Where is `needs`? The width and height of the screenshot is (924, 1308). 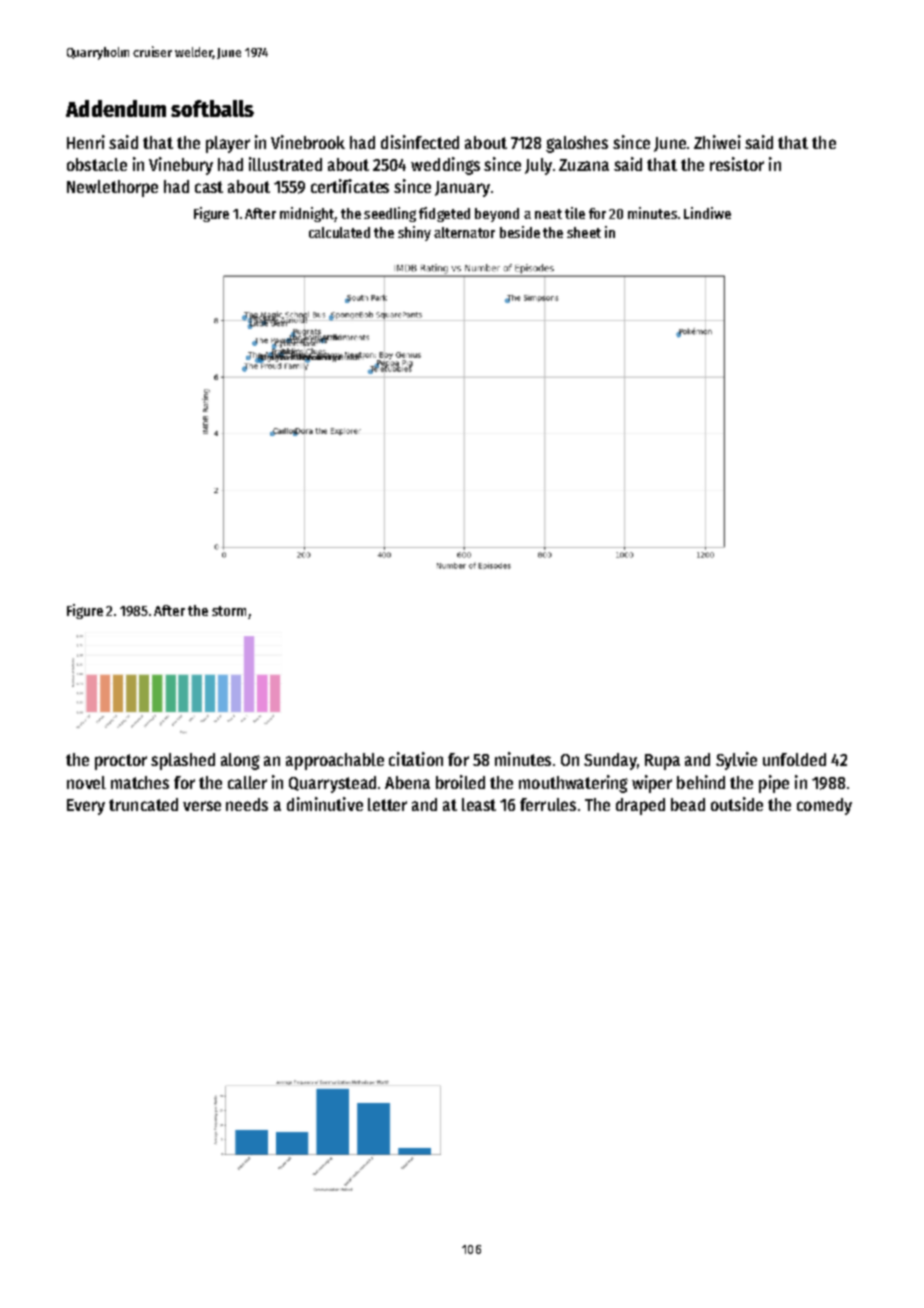 needs is located at coordinates (247, 804).
